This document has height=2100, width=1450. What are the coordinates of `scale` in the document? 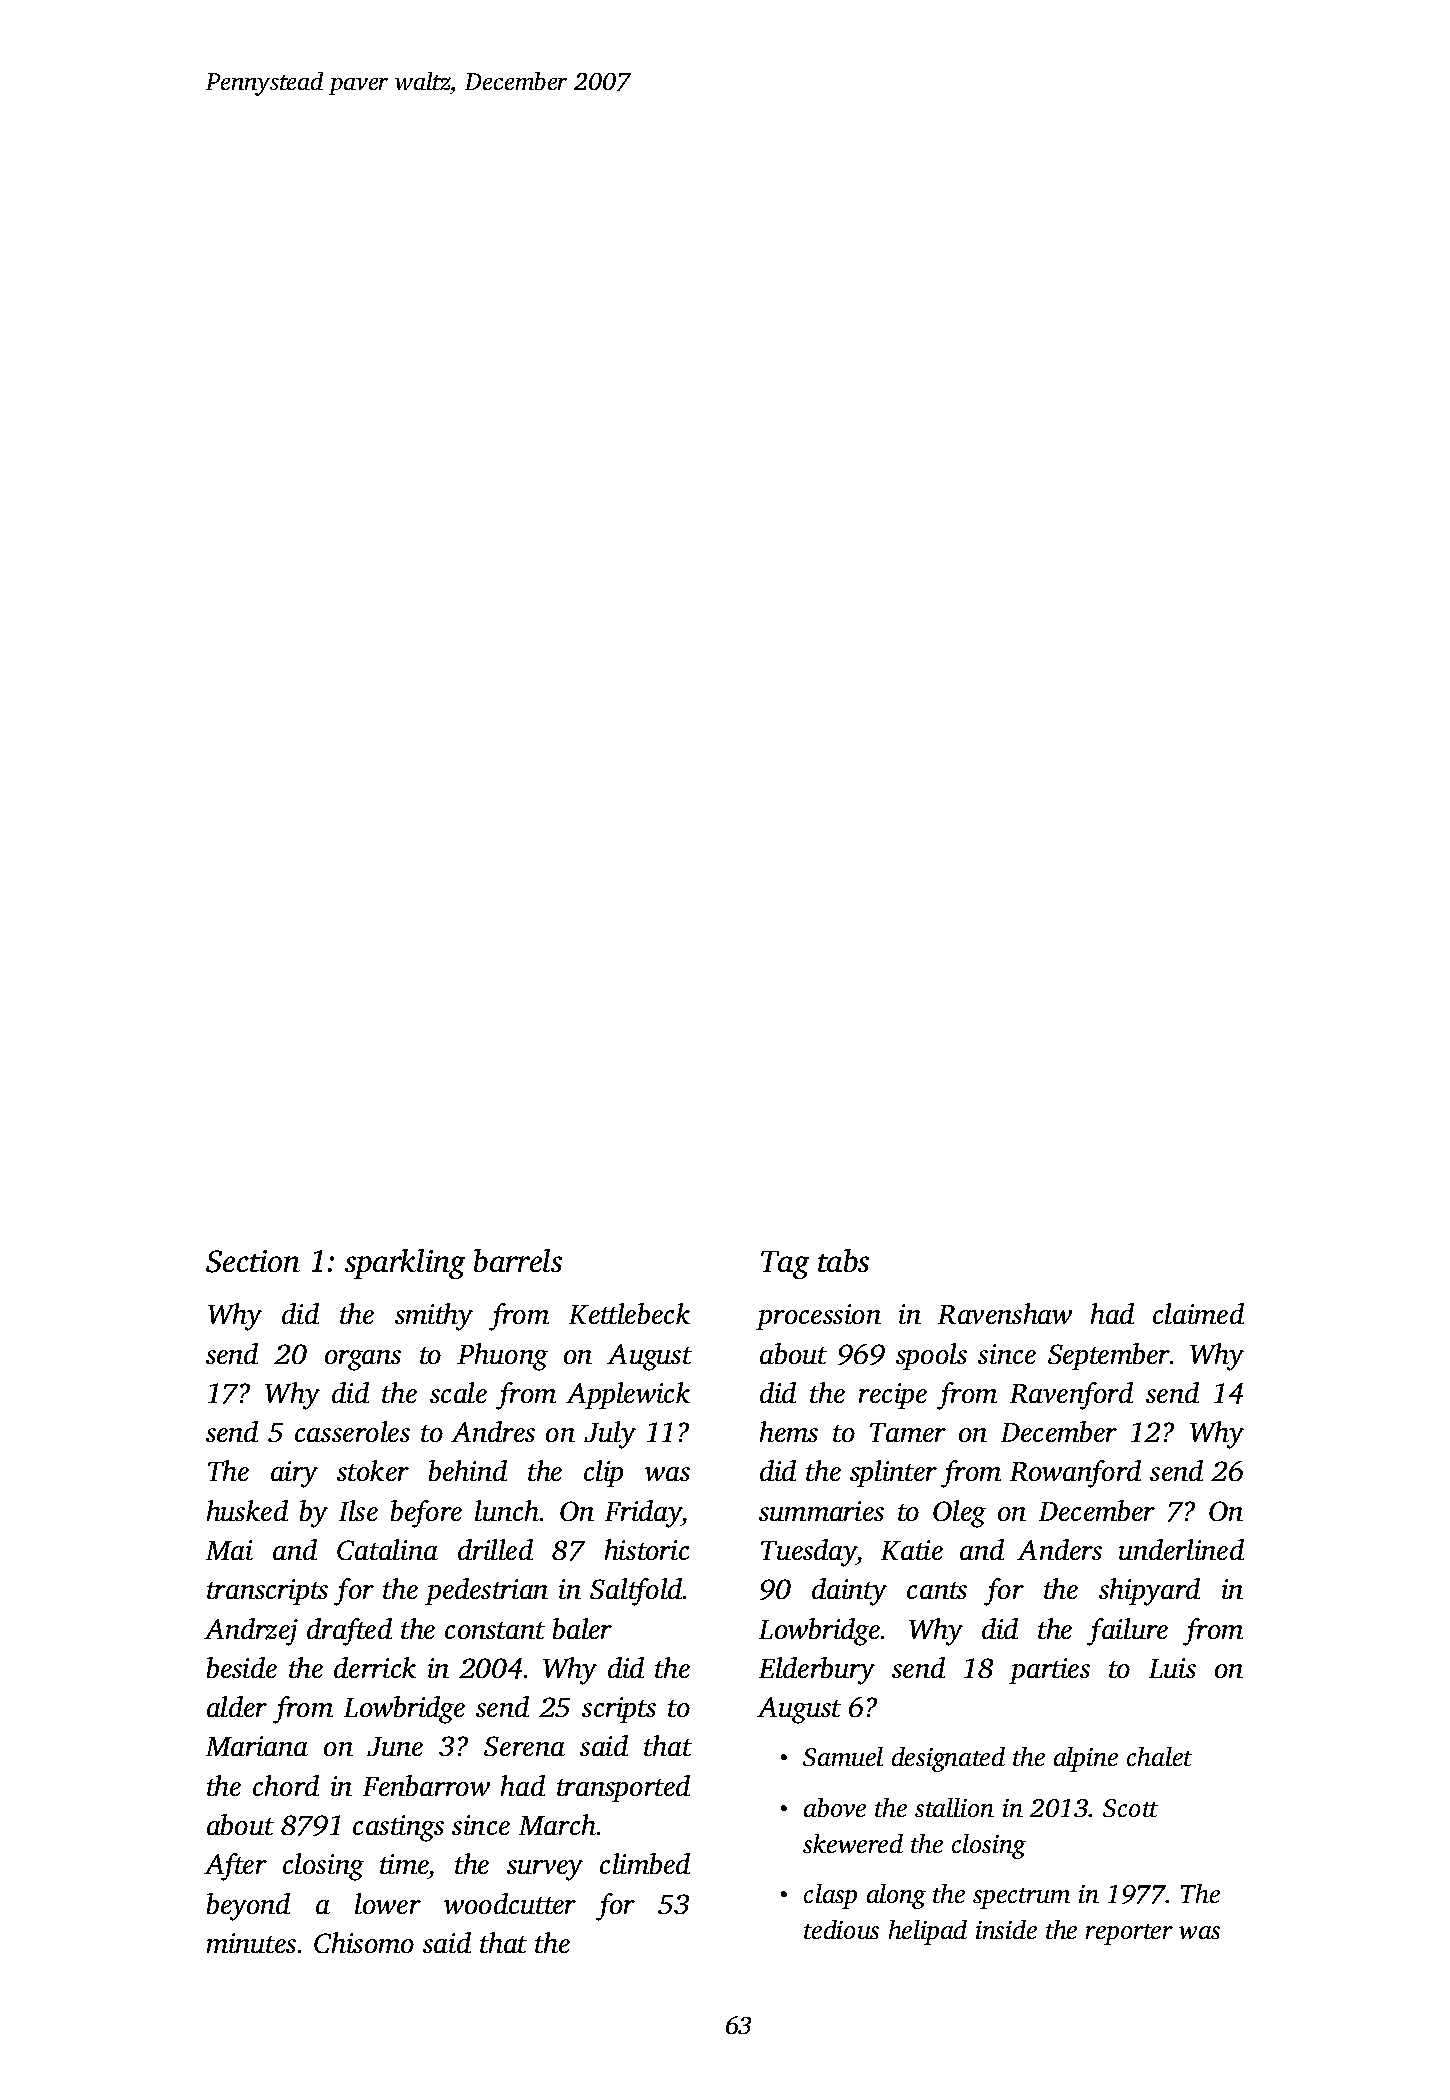 It's located at (458, 1392).
